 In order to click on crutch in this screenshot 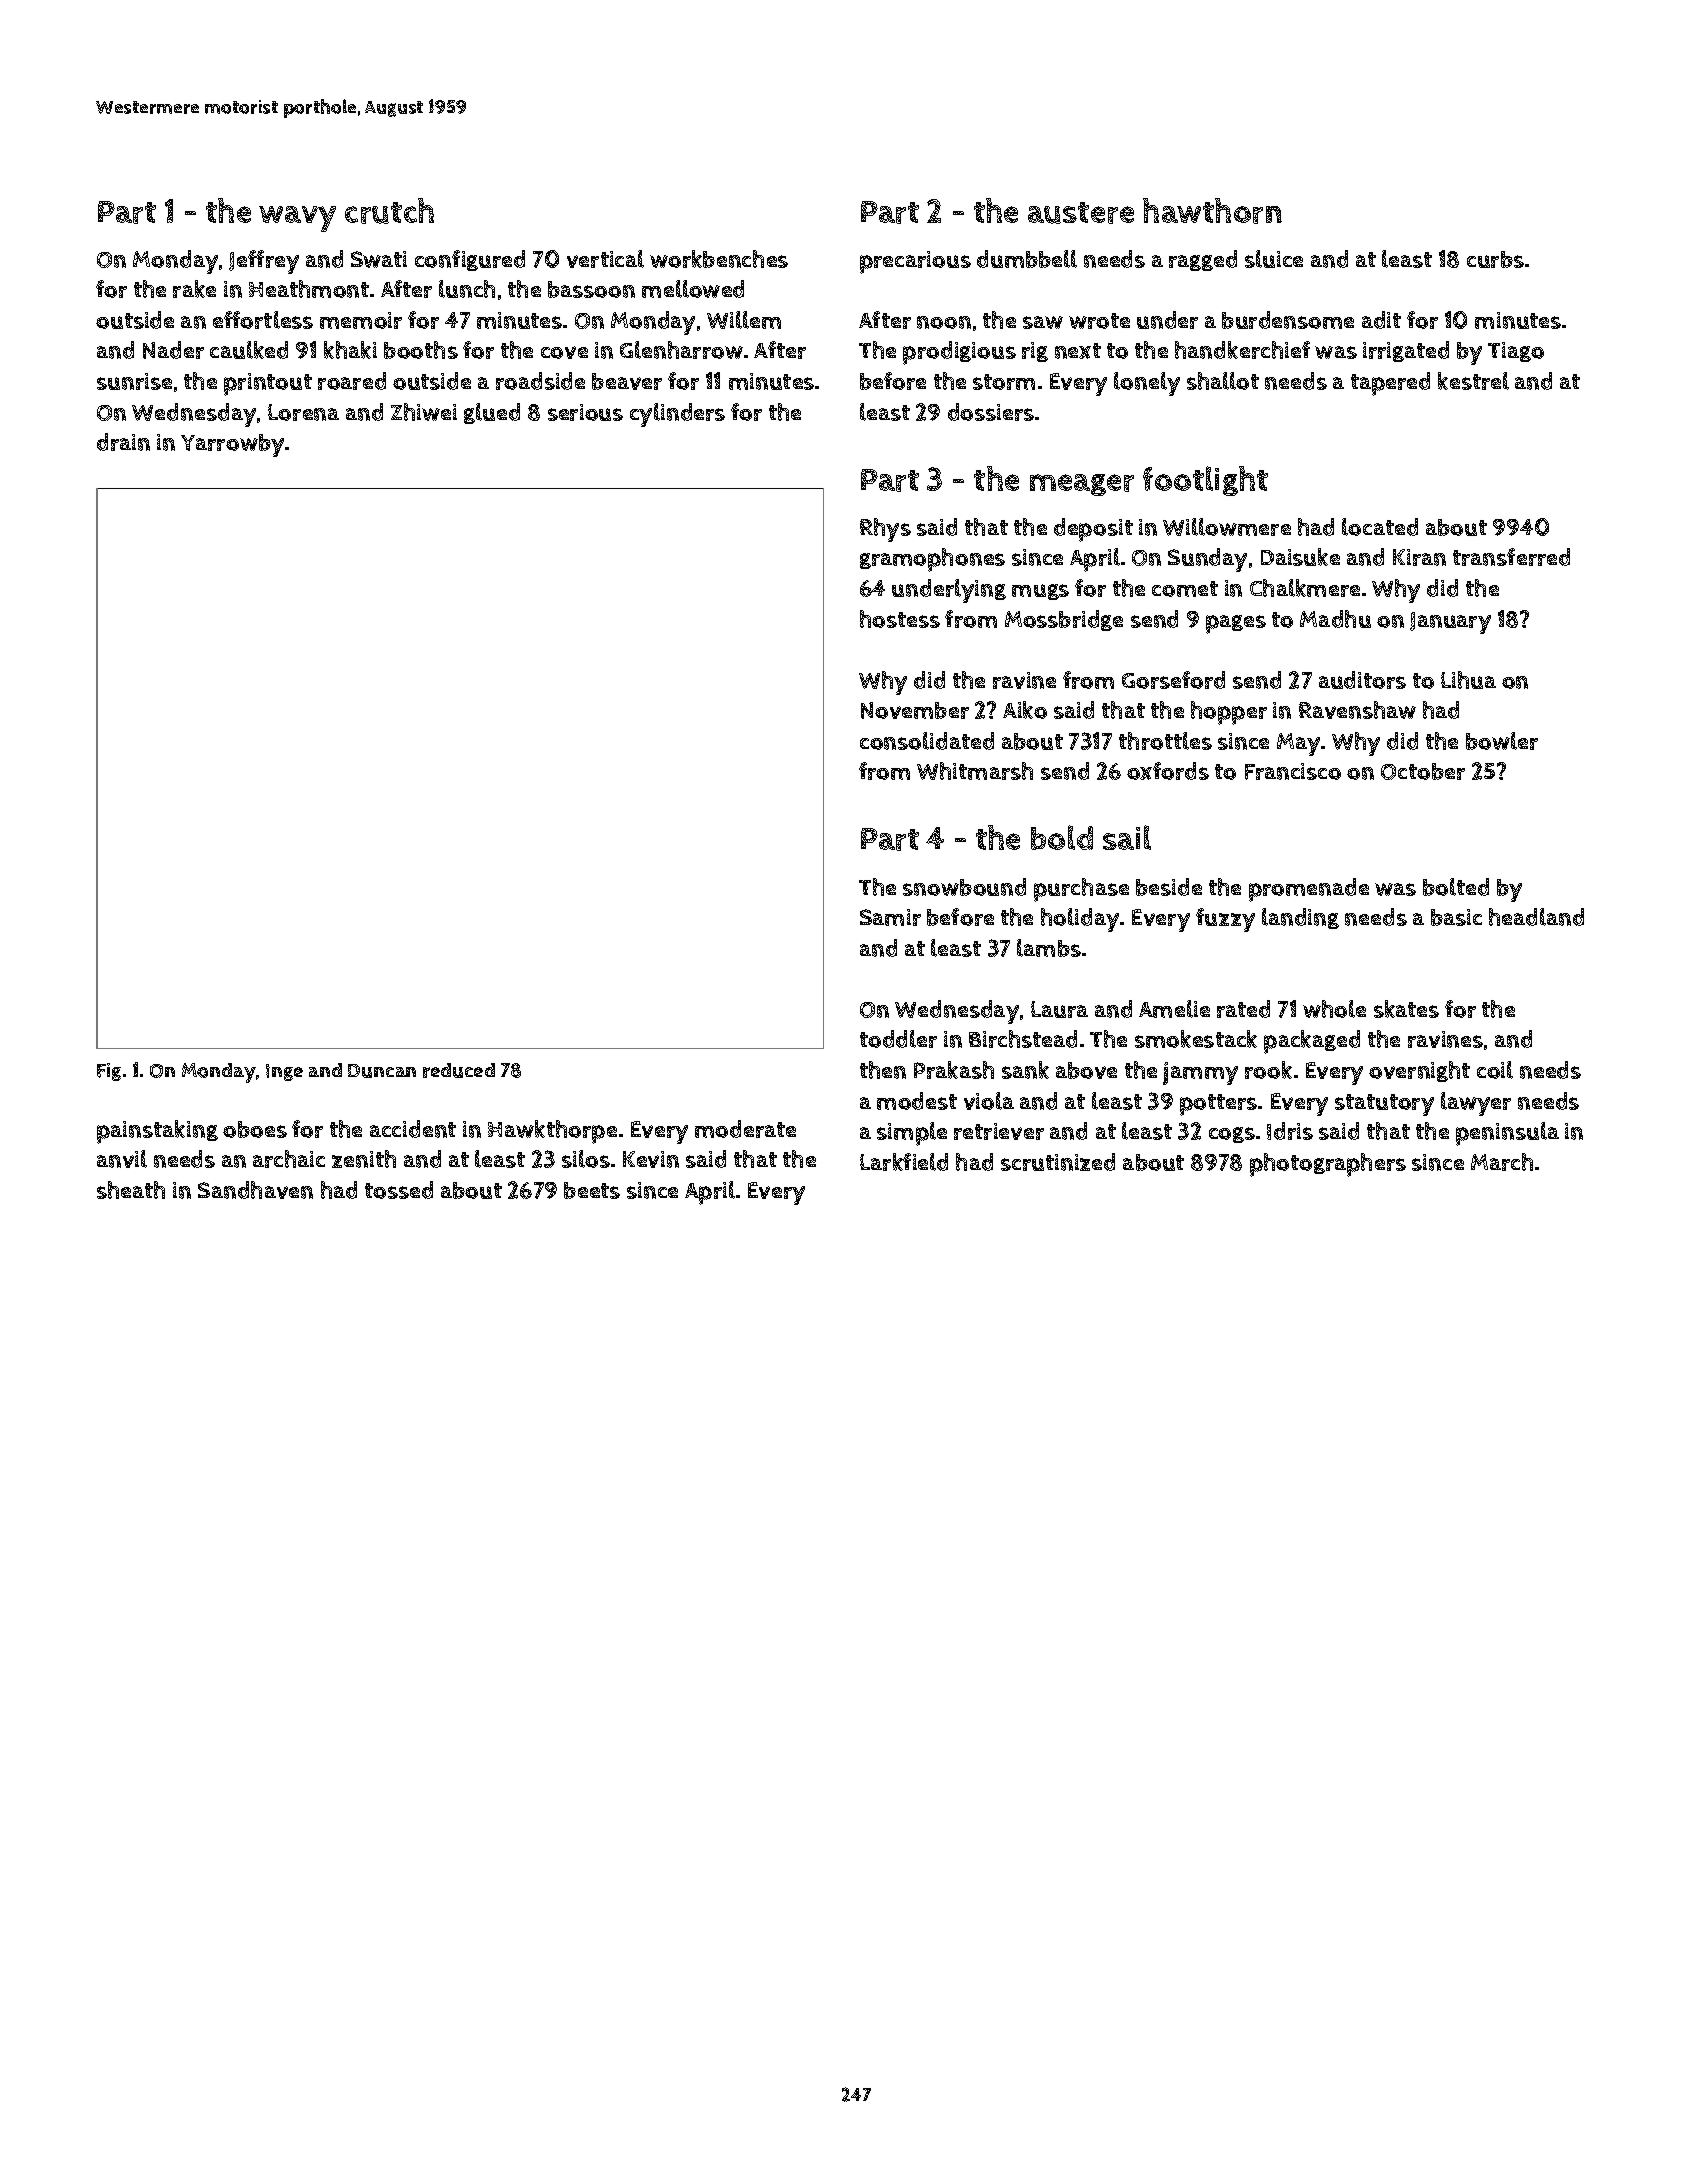, I will do `click(389, 211)`.
